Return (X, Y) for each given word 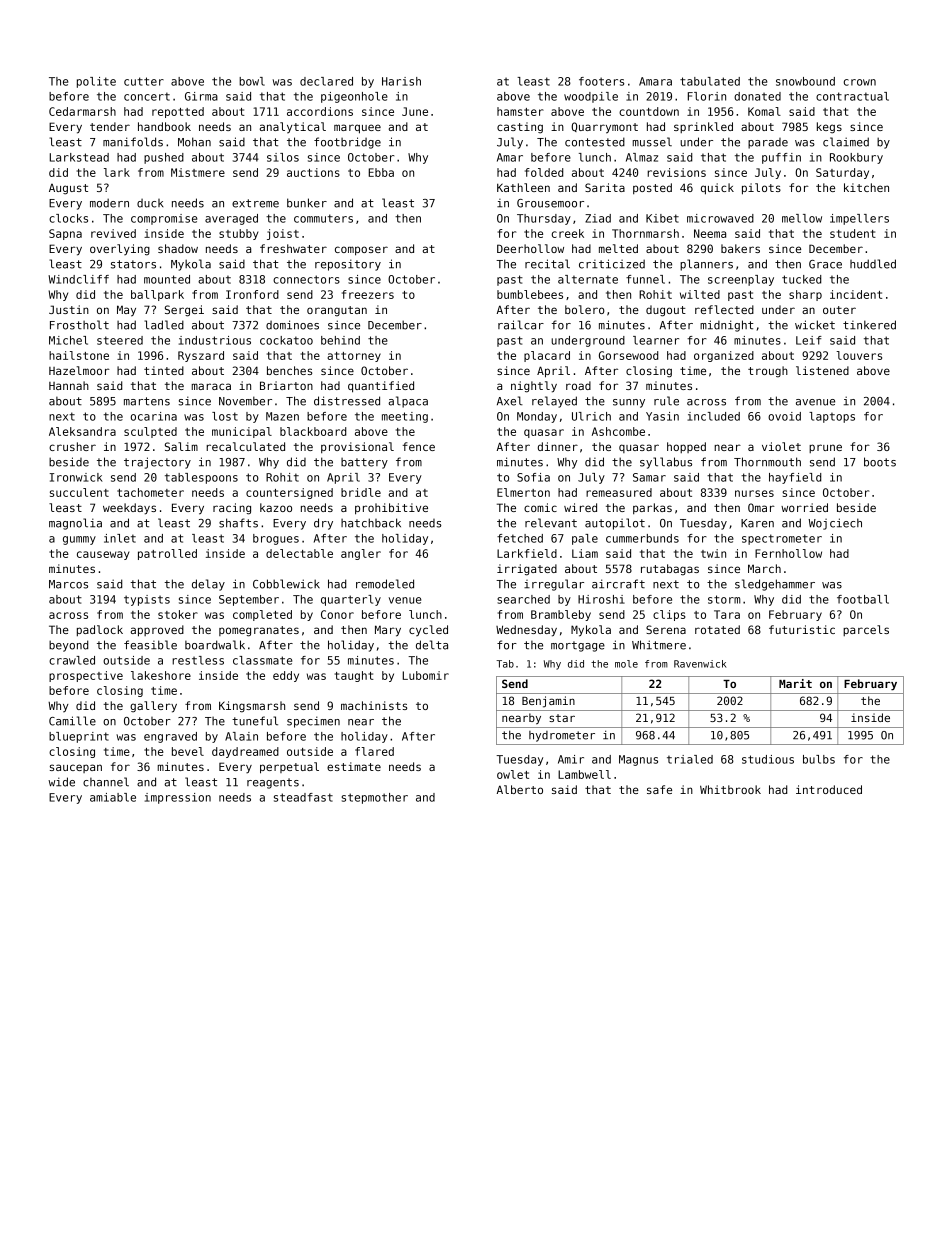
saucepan (76, 768)
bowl (252, 81)
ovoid (784, 416)
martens (147, 401)
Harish (401, 81)
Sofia (533, 477)
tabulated (710, 81)
